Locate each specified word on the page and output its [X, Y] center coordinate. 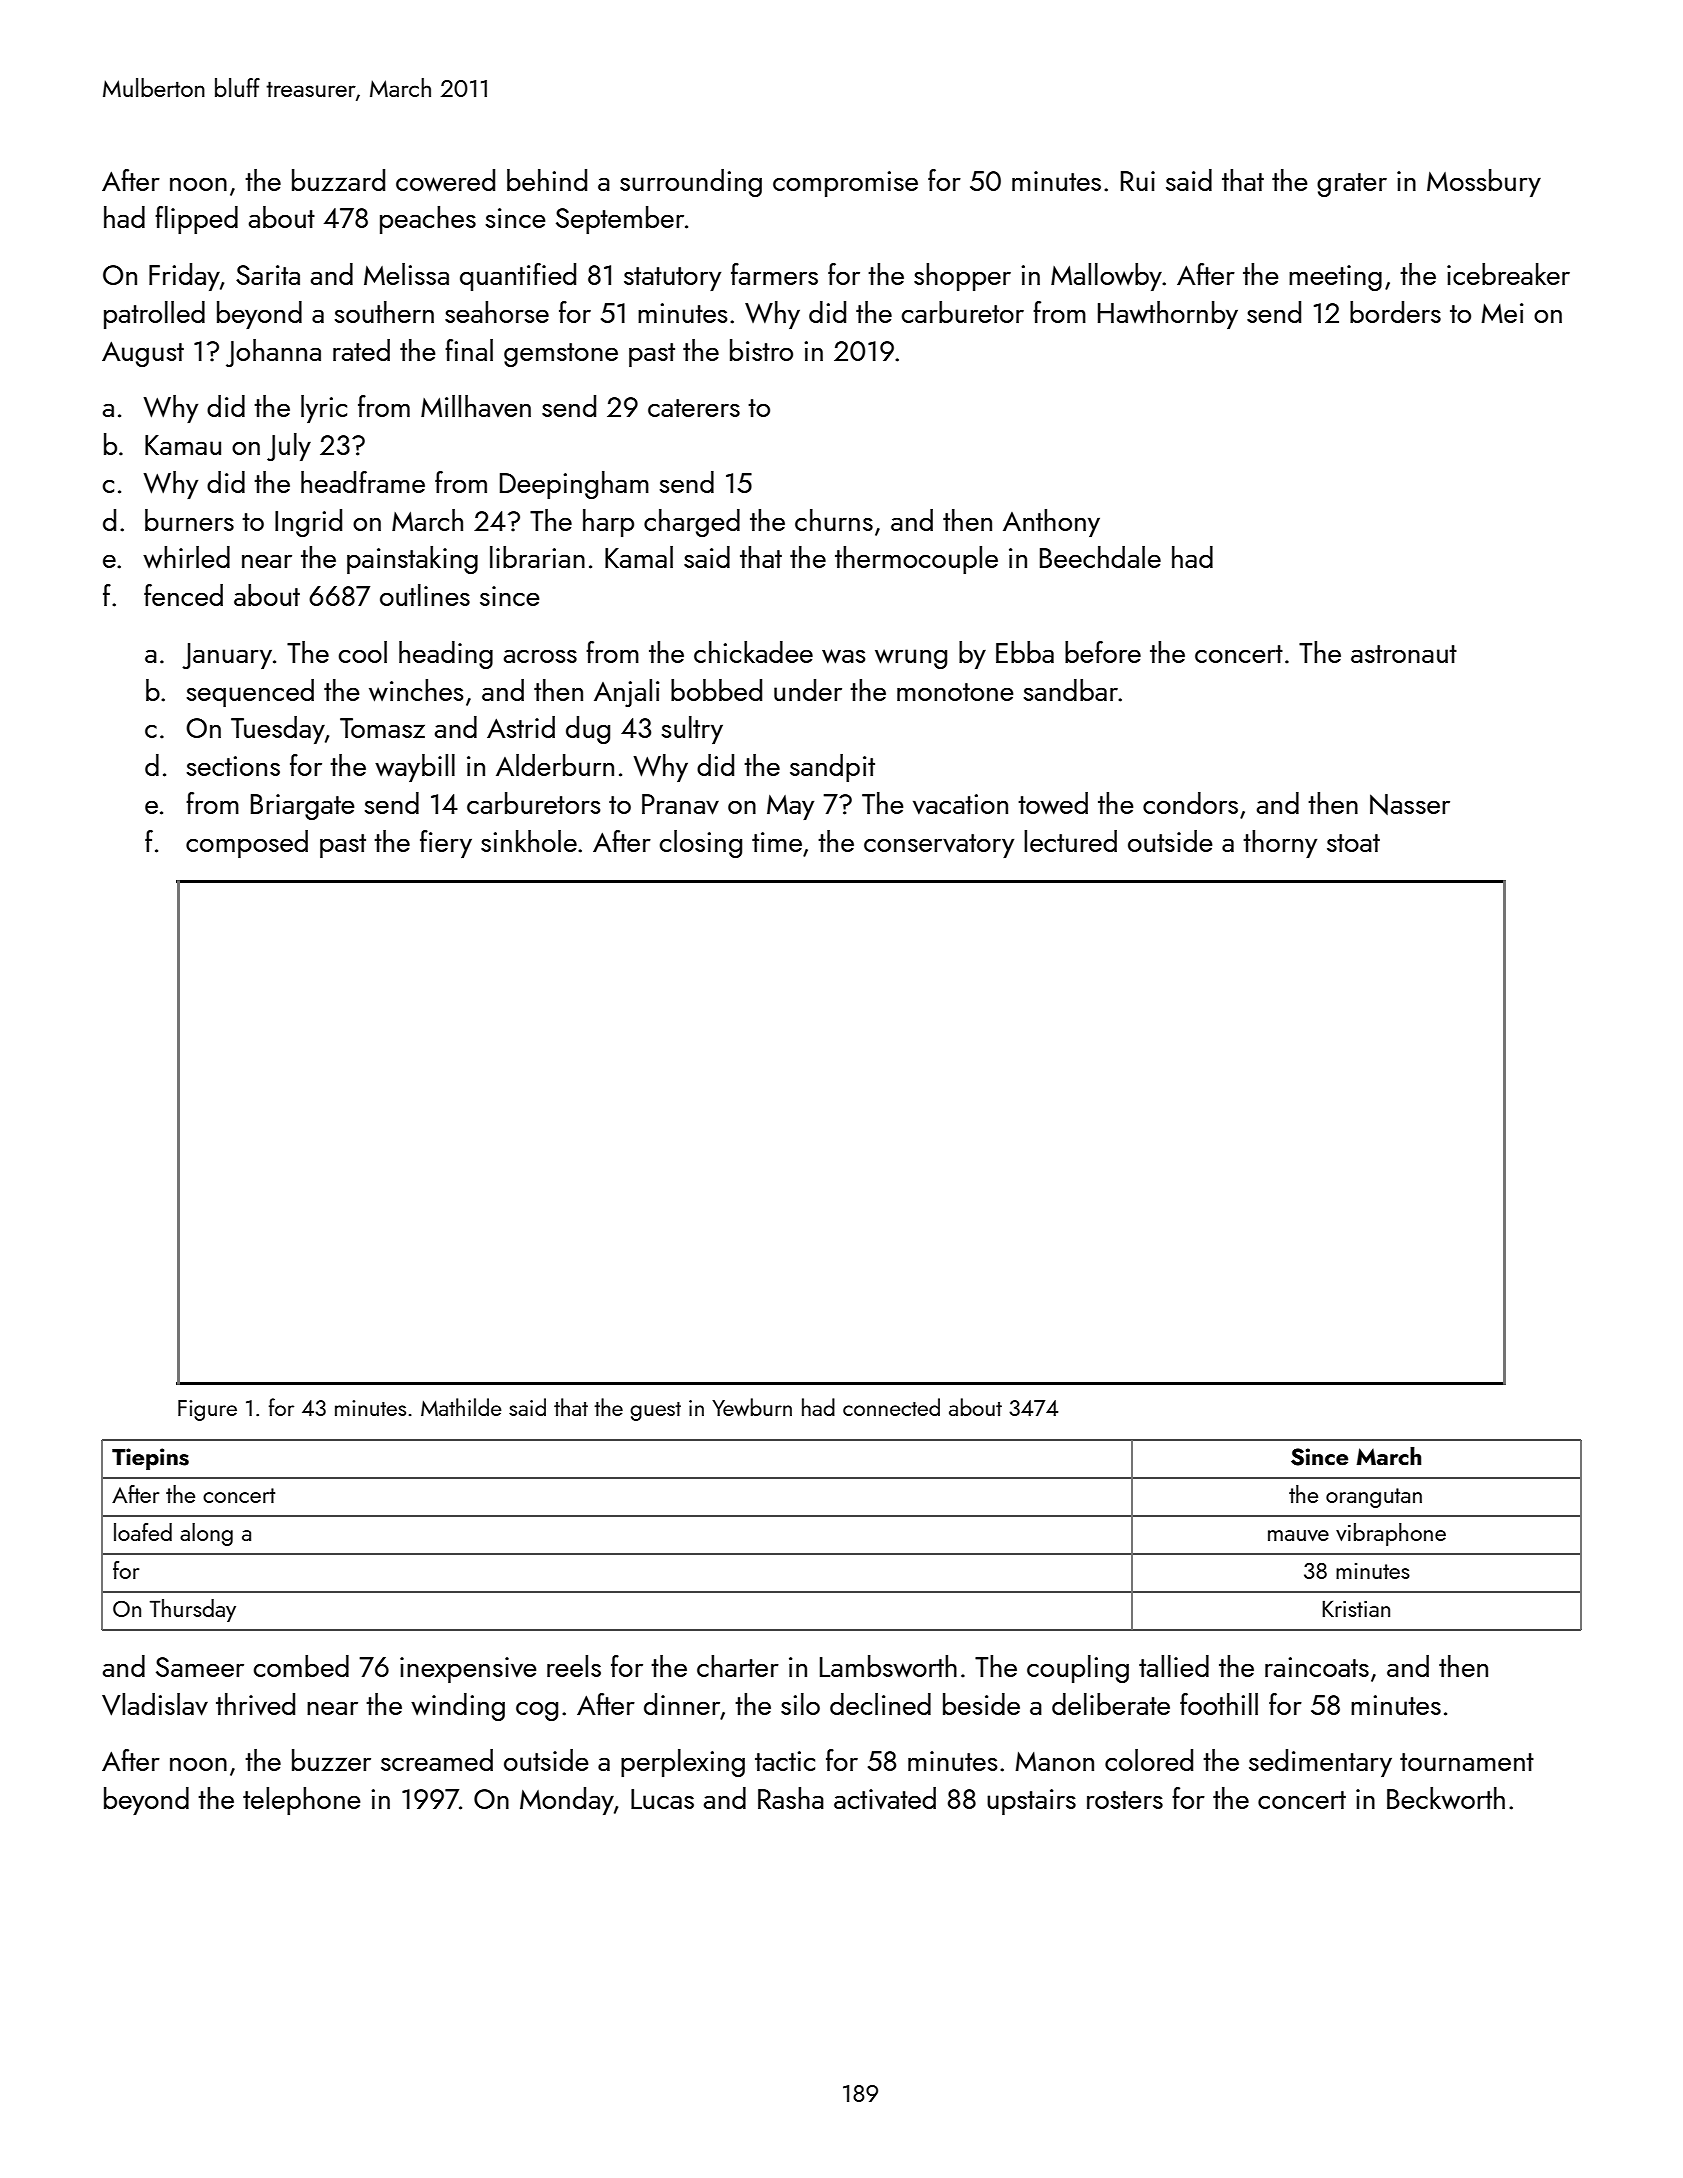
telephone [302, 1801]
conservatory [939, 846]
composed [247, 844]
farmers [774, 274]
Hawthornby [1168, 315]
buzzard [338, 180]
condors [1190, 803]
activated [885, 1798]
